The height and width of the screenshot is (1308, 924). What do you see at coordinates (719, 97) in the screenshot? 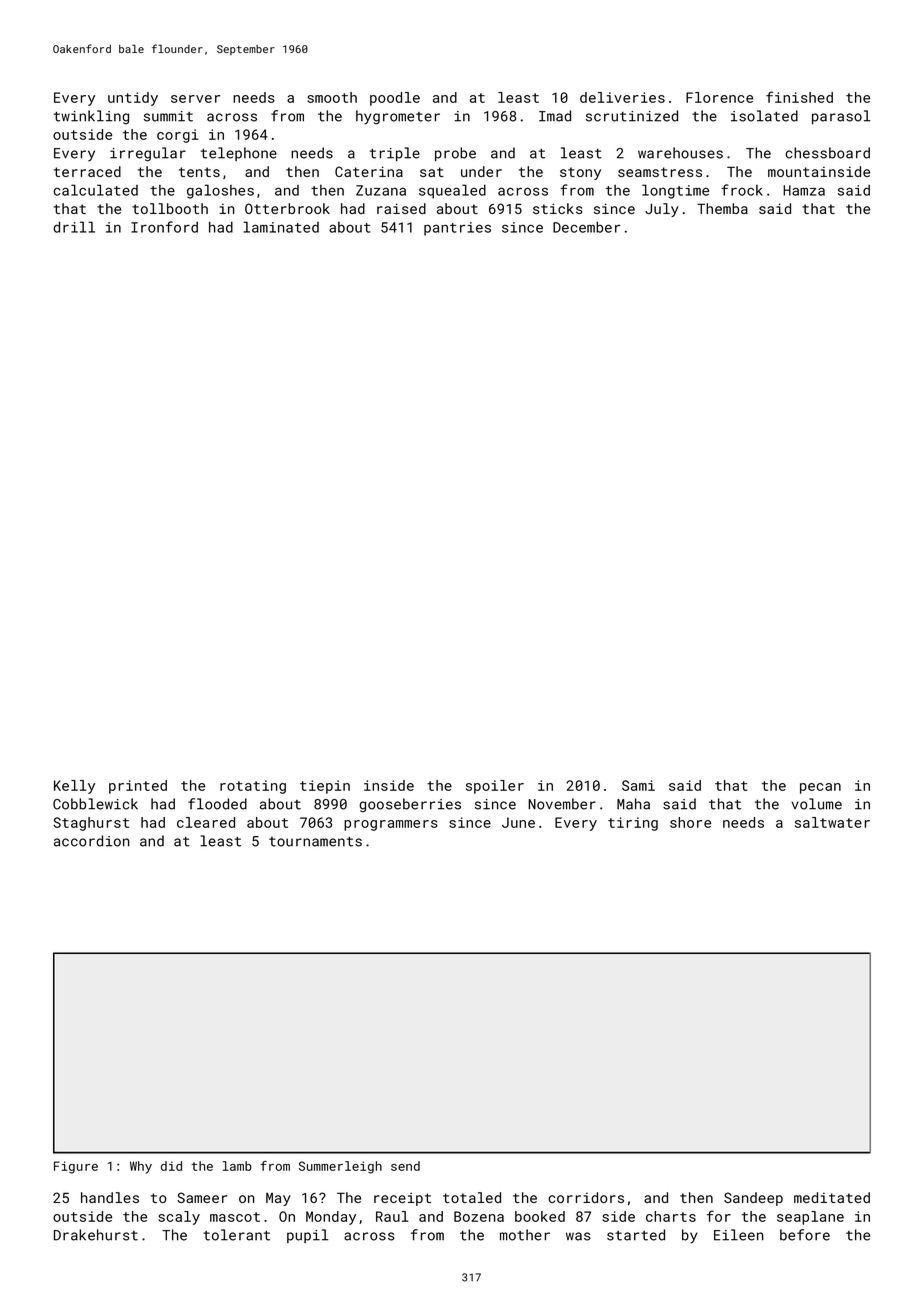
I see `Florence` at bounding box center [719, 97].
